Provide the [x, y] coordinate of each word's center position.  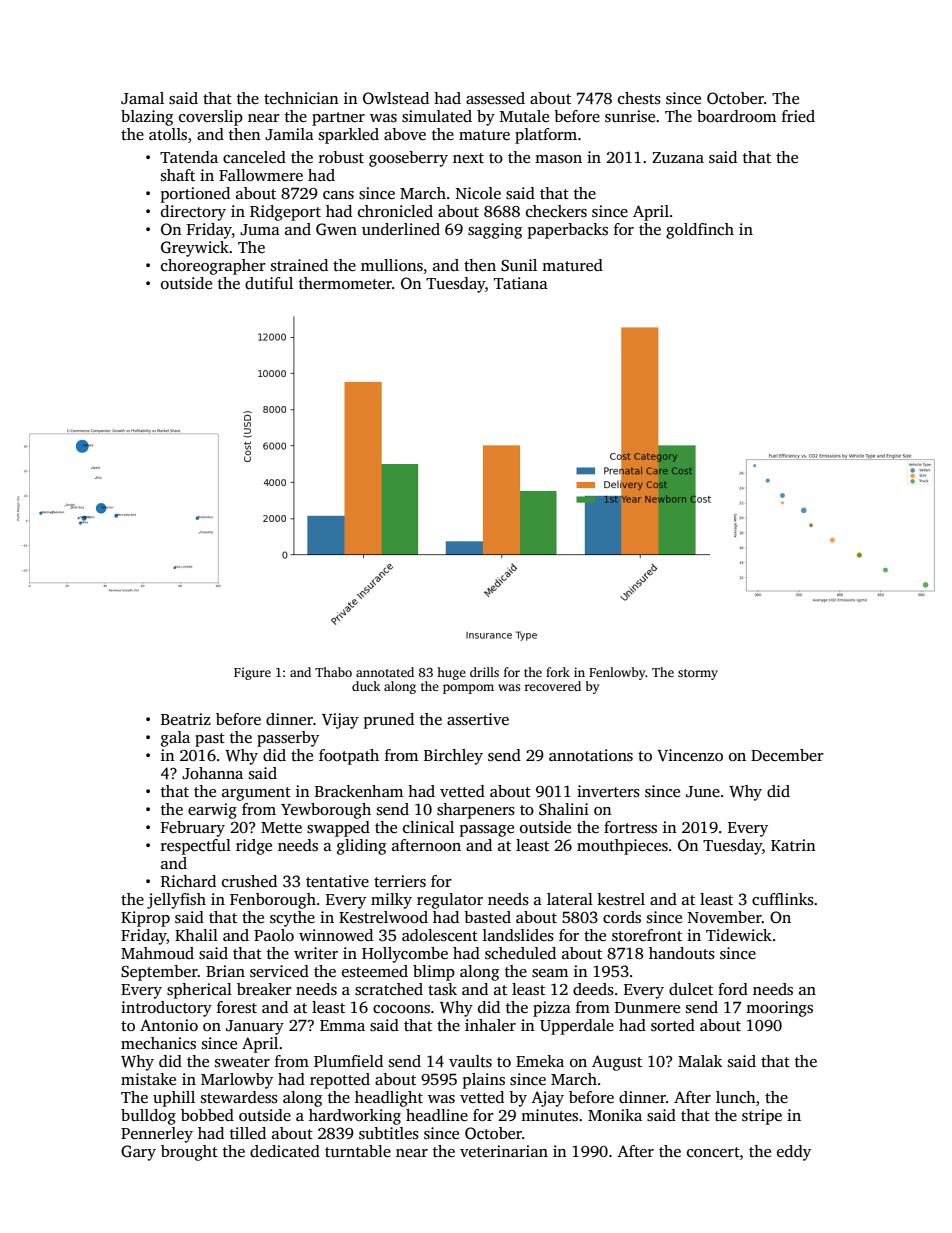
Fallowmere [261, 175]
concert [713, 1152]
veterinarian [504, 1151]
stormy [698, 674]
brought [189, 1153]
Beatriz [186, 719]
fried [798, 116]
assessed [495, 98]
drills [484, 672]
